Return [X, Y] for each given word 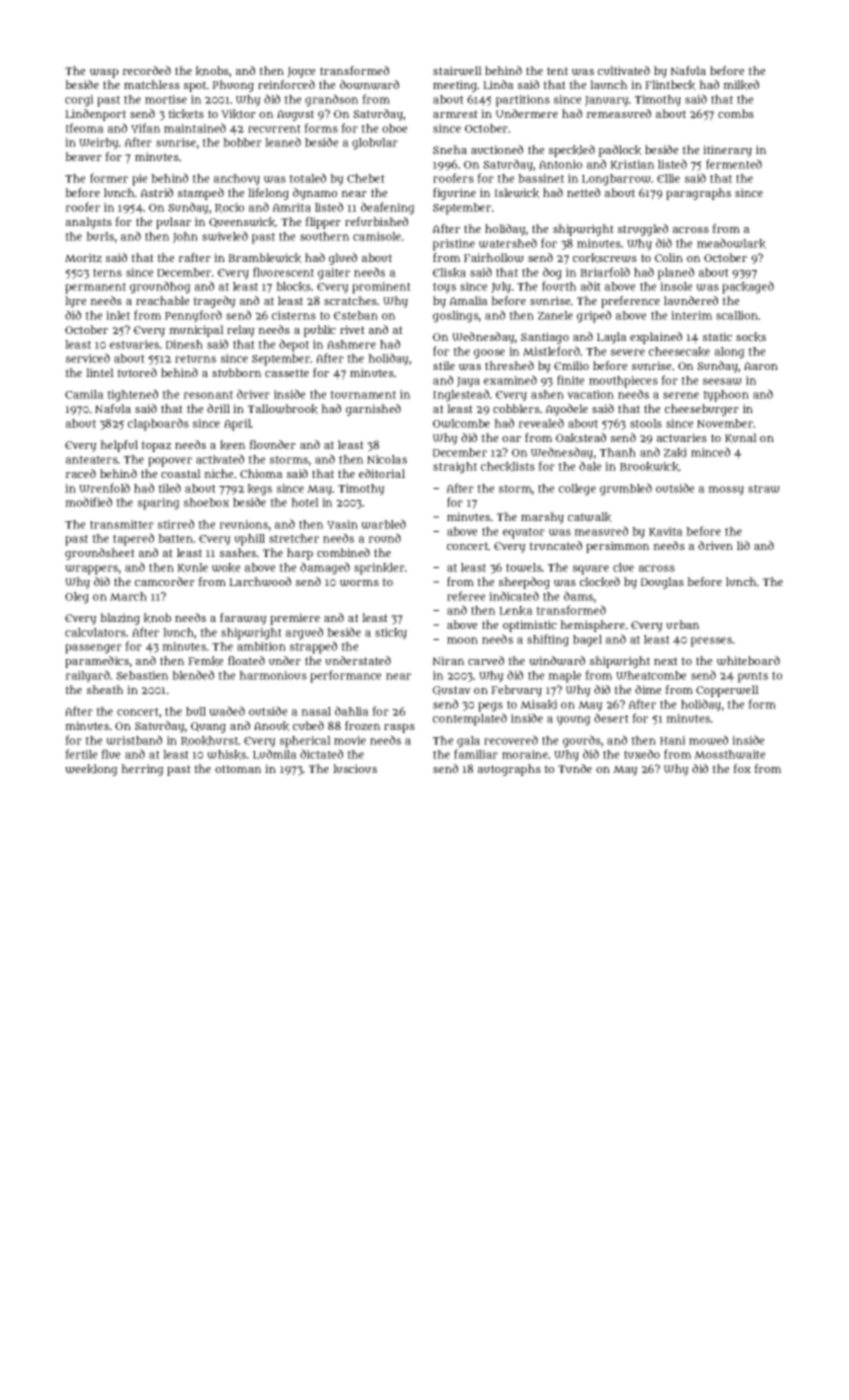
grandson [331, 100]
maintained [195, 128]
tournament [363, 395]
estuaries [134, 344]
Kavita [666, 532]
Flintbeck [670, 85]
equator [524, 533]
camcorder [165, 581]
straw [764, 489]
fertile [81, 754]
